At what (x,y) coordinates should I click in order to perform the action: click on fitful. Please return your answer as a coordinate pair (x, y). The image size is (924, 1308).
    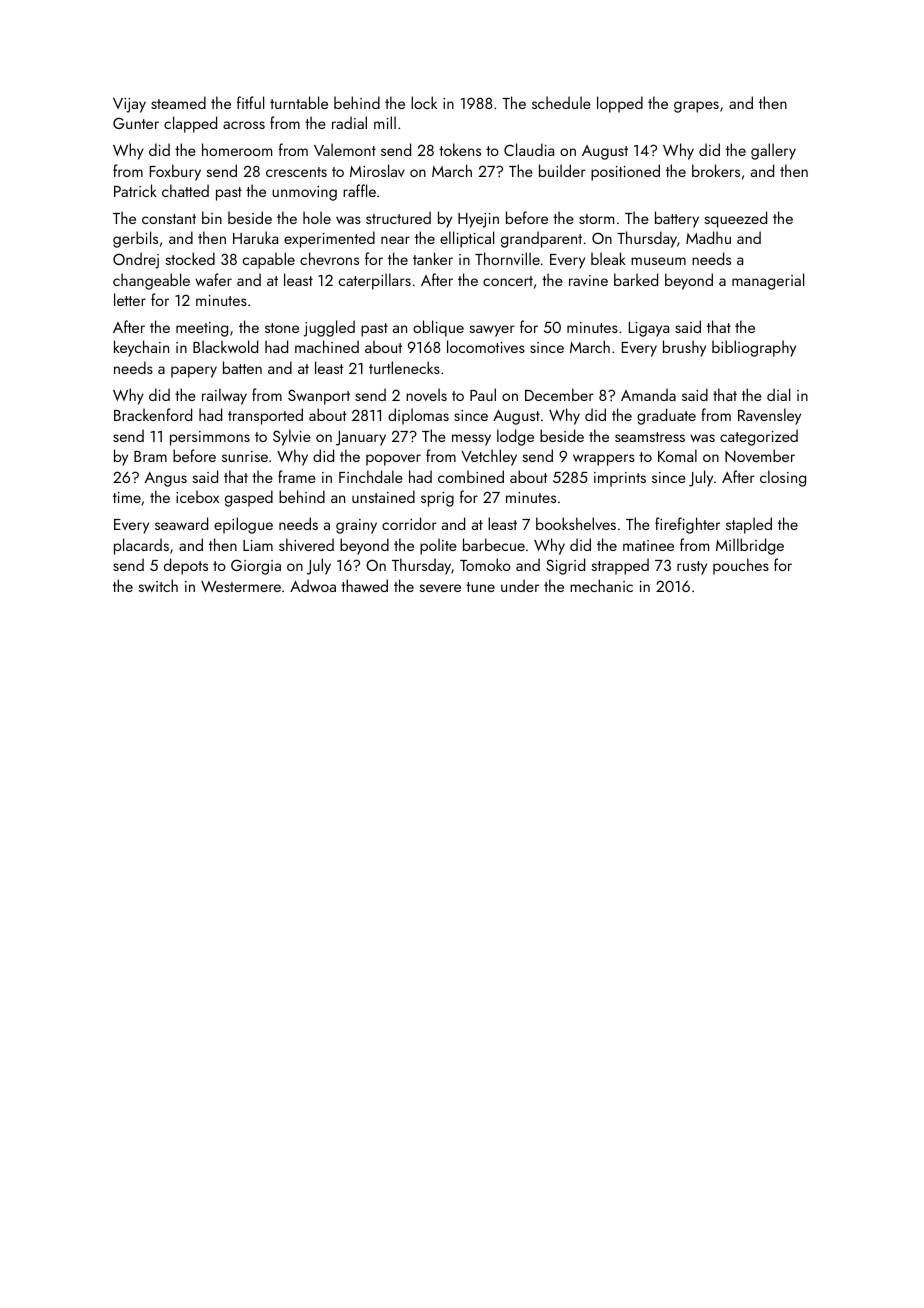
    Looking at the image, I should click on (250, 102).
